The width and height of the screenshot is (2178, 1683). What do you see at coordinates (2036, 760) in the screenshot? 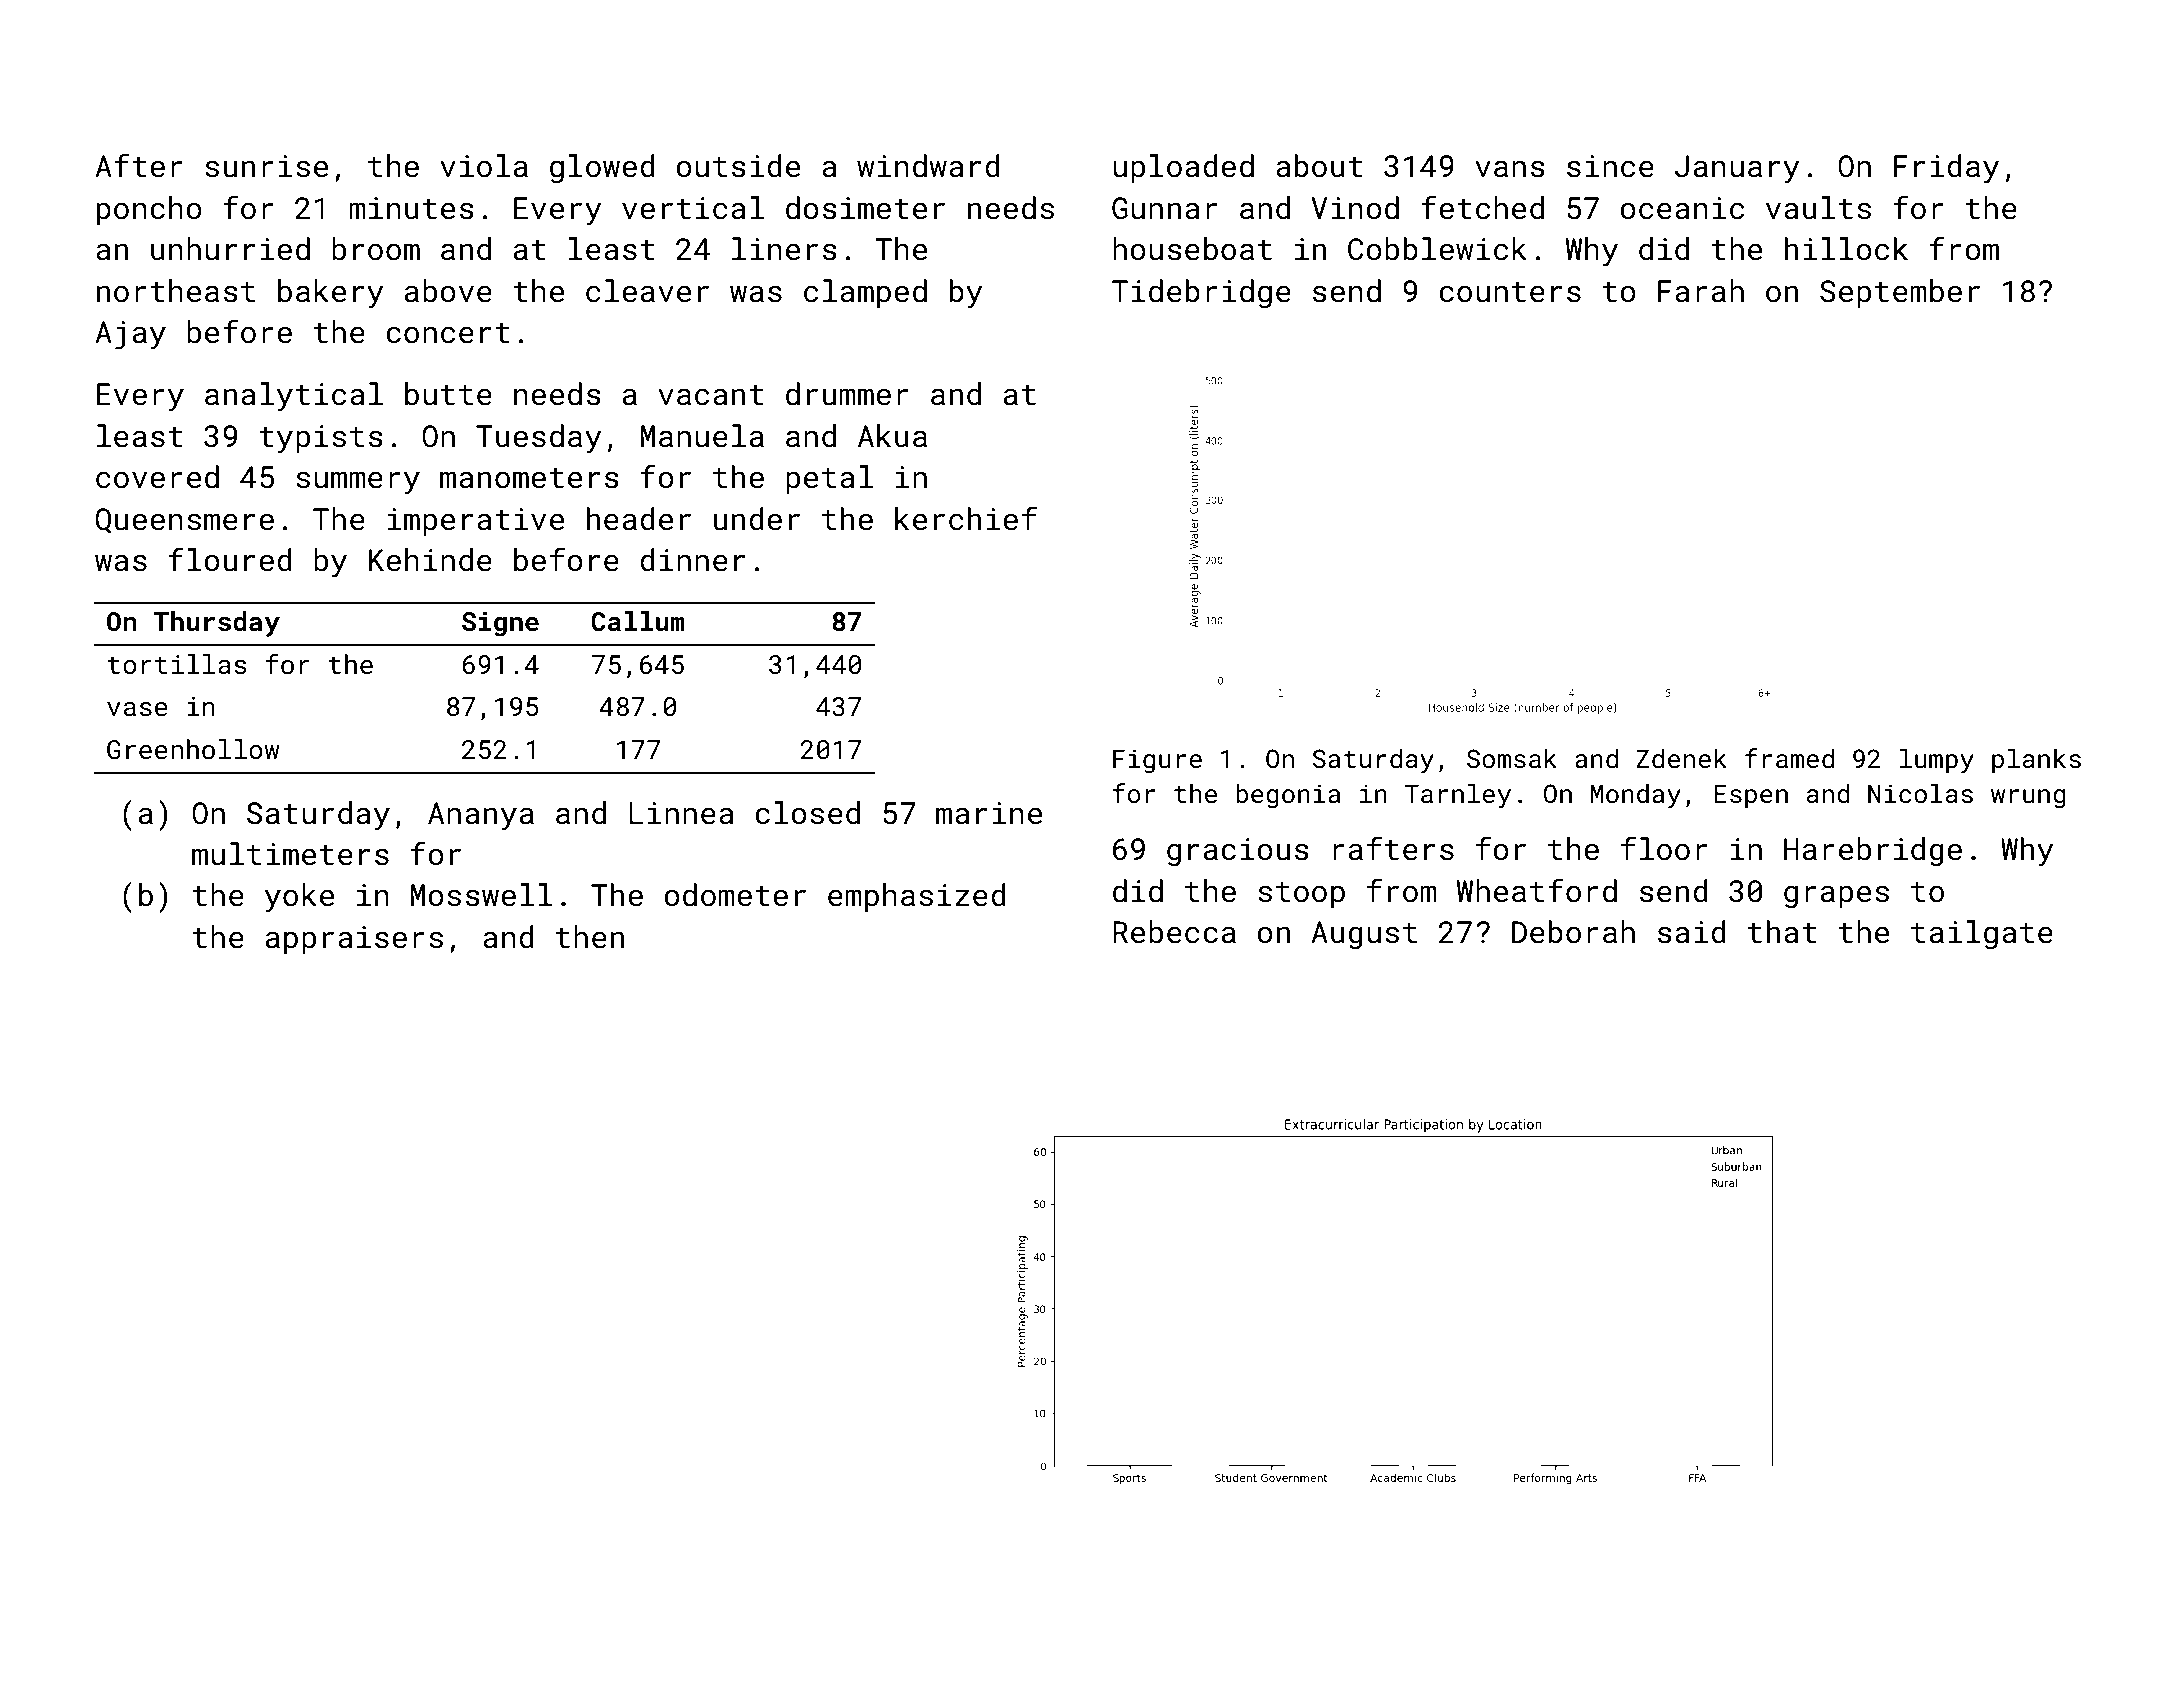
I see `planks` at bounding box center [2036, 760].
